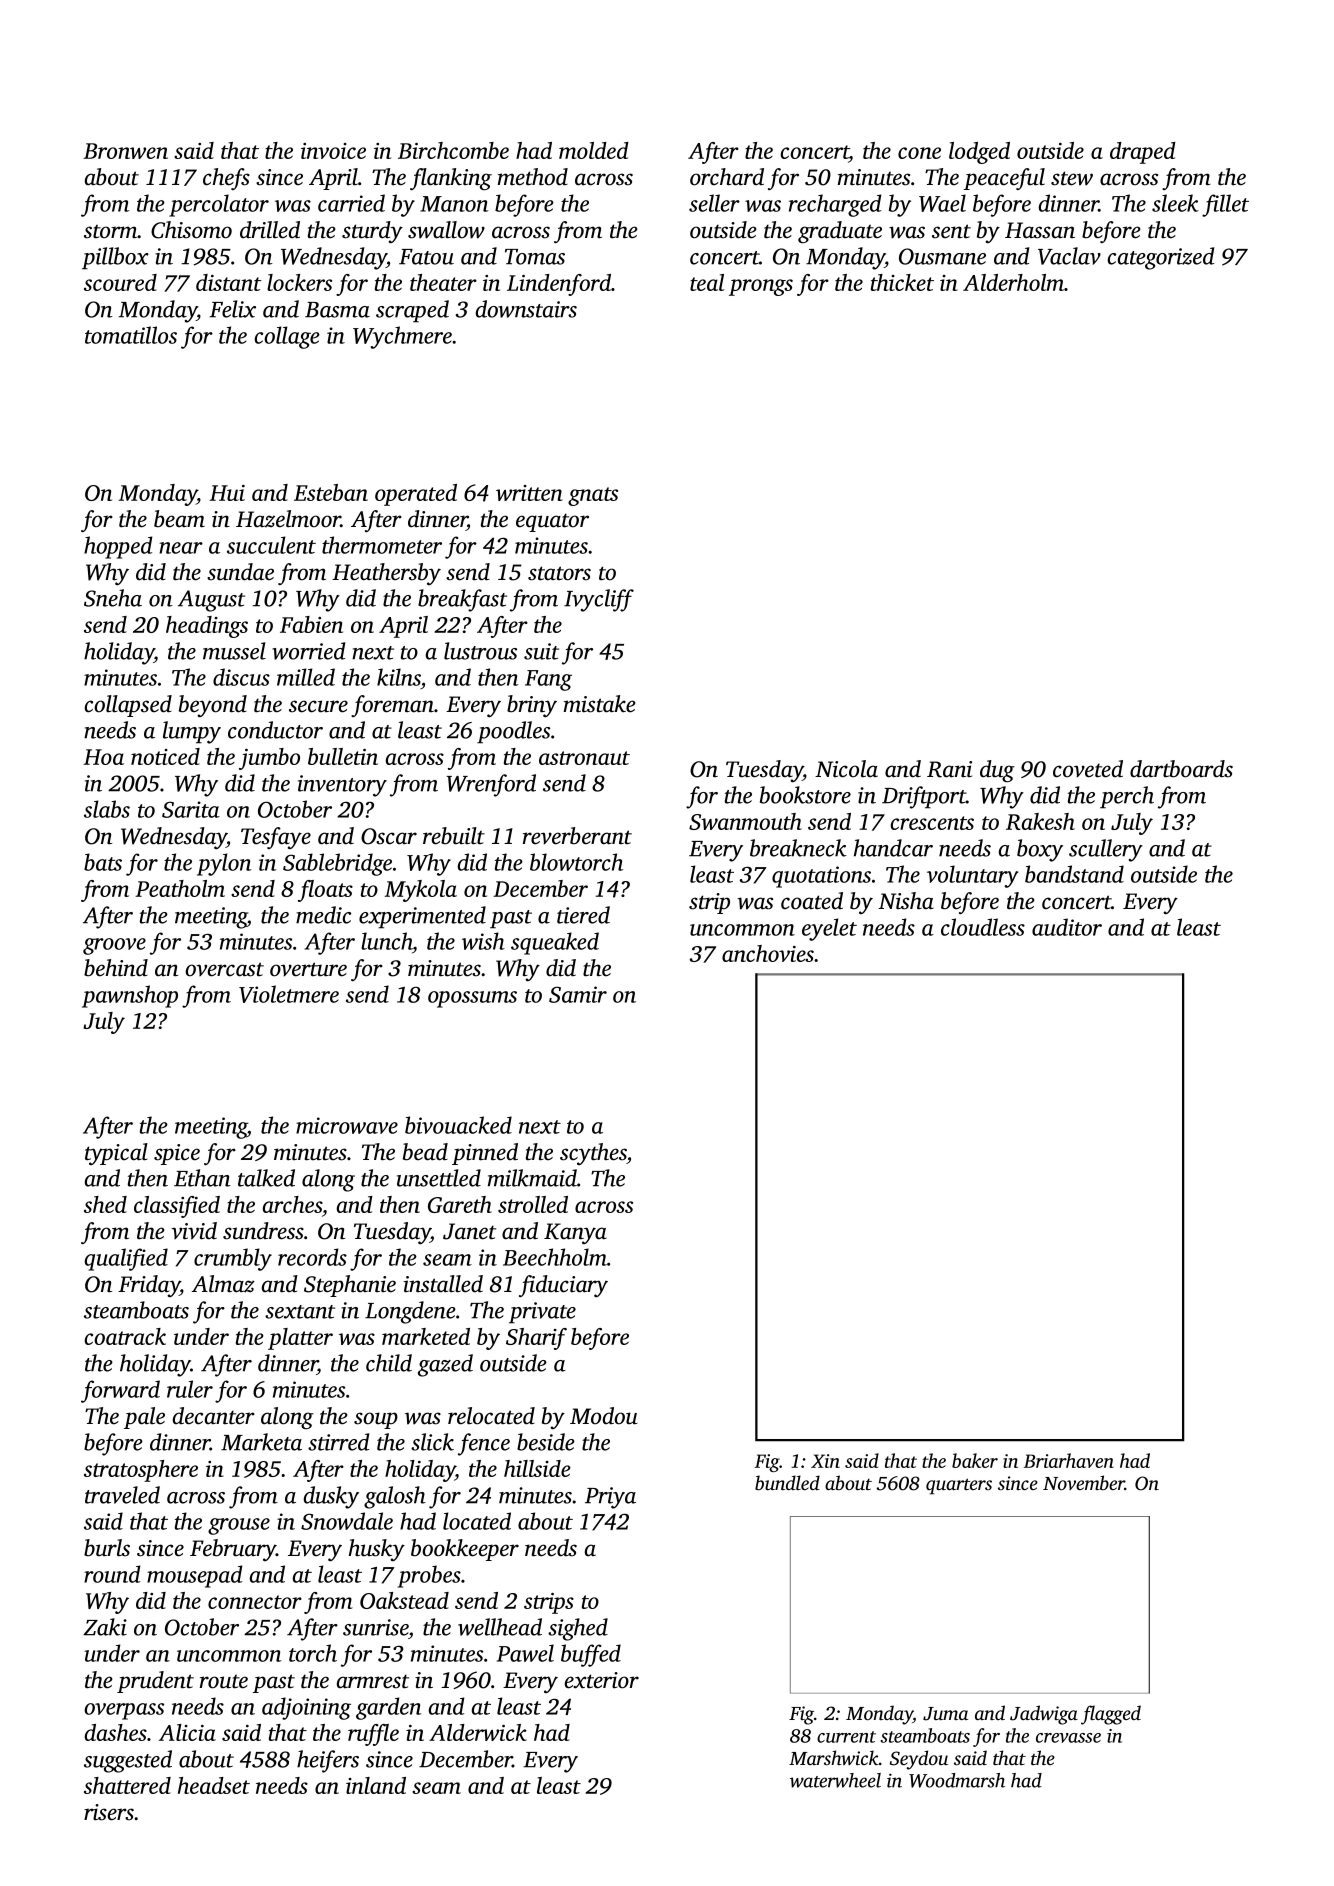 This screenshot has height=1886, width=1334. What do you see at coordinates (548, 680) in the screenshot?
I see `Fang` at bounding box center [548, 680].
